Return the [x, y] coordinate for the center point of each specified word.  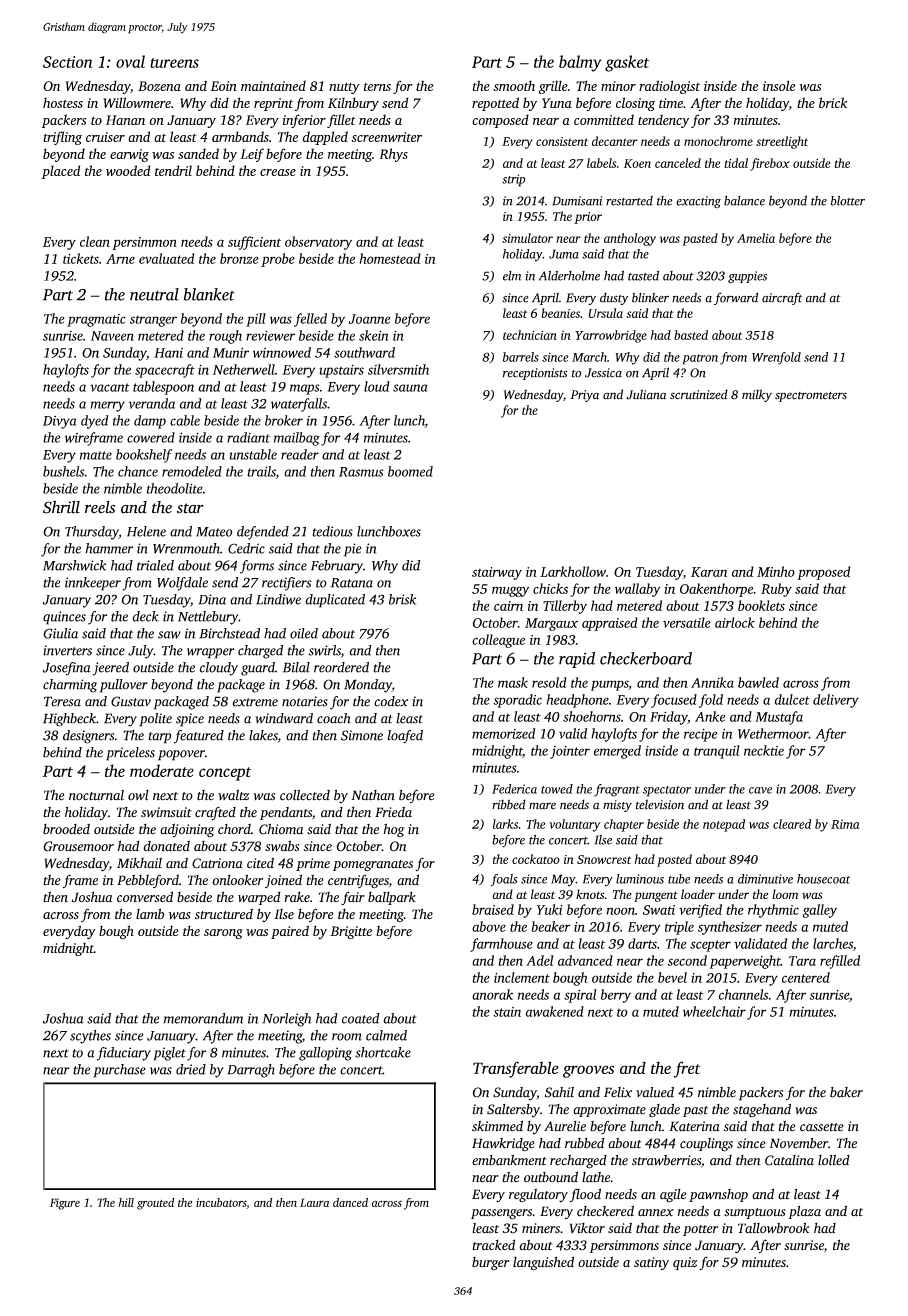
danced [350, 1202]
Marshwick [74, 565]
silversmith [398, 369]
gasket [627, 63]
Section [67, 62]
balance [744, 201]
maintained [273, 85]
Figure [65, 1204]
